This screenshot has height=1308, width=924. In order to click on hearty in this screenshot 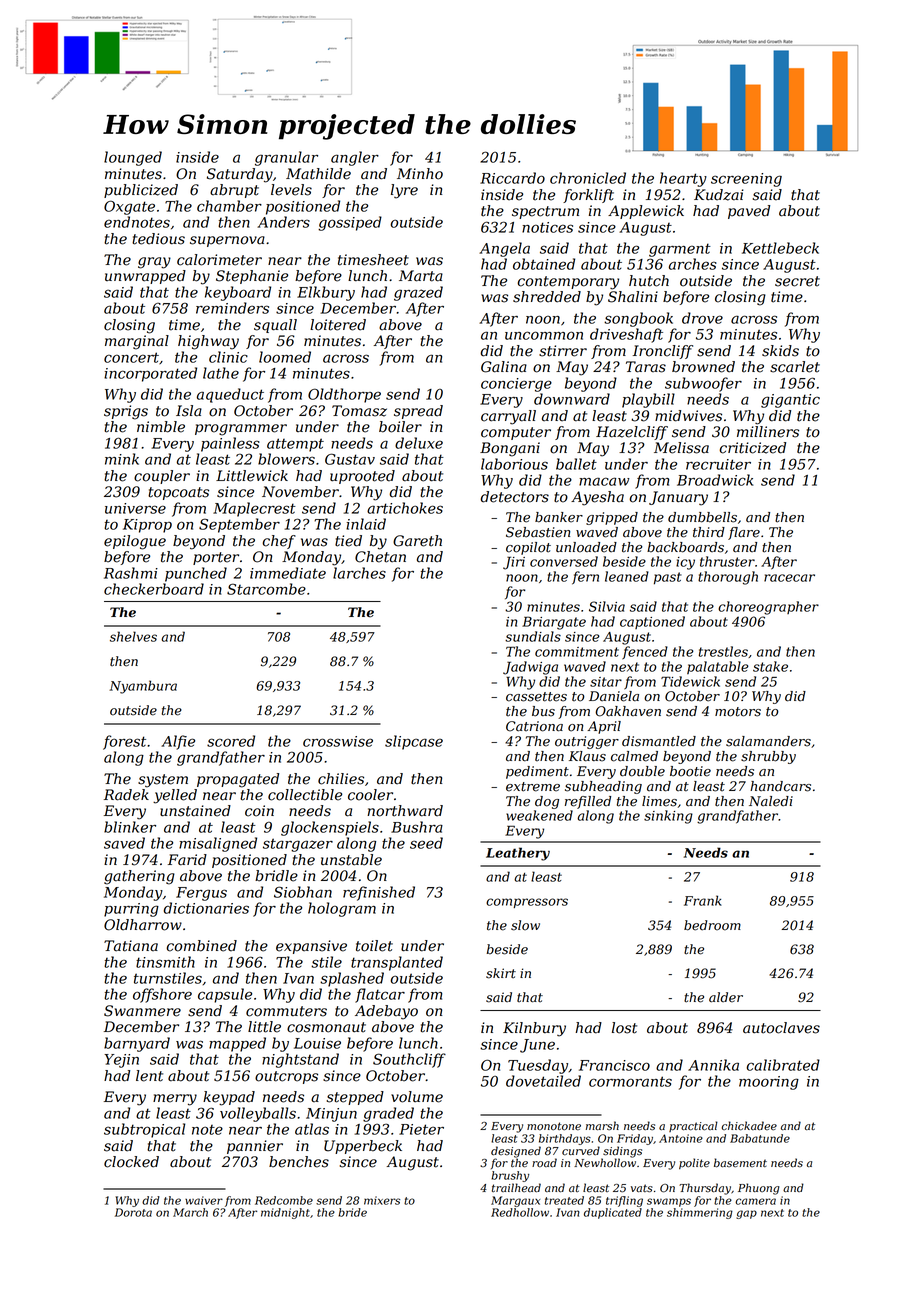, I will do `click(683, 179)`.
